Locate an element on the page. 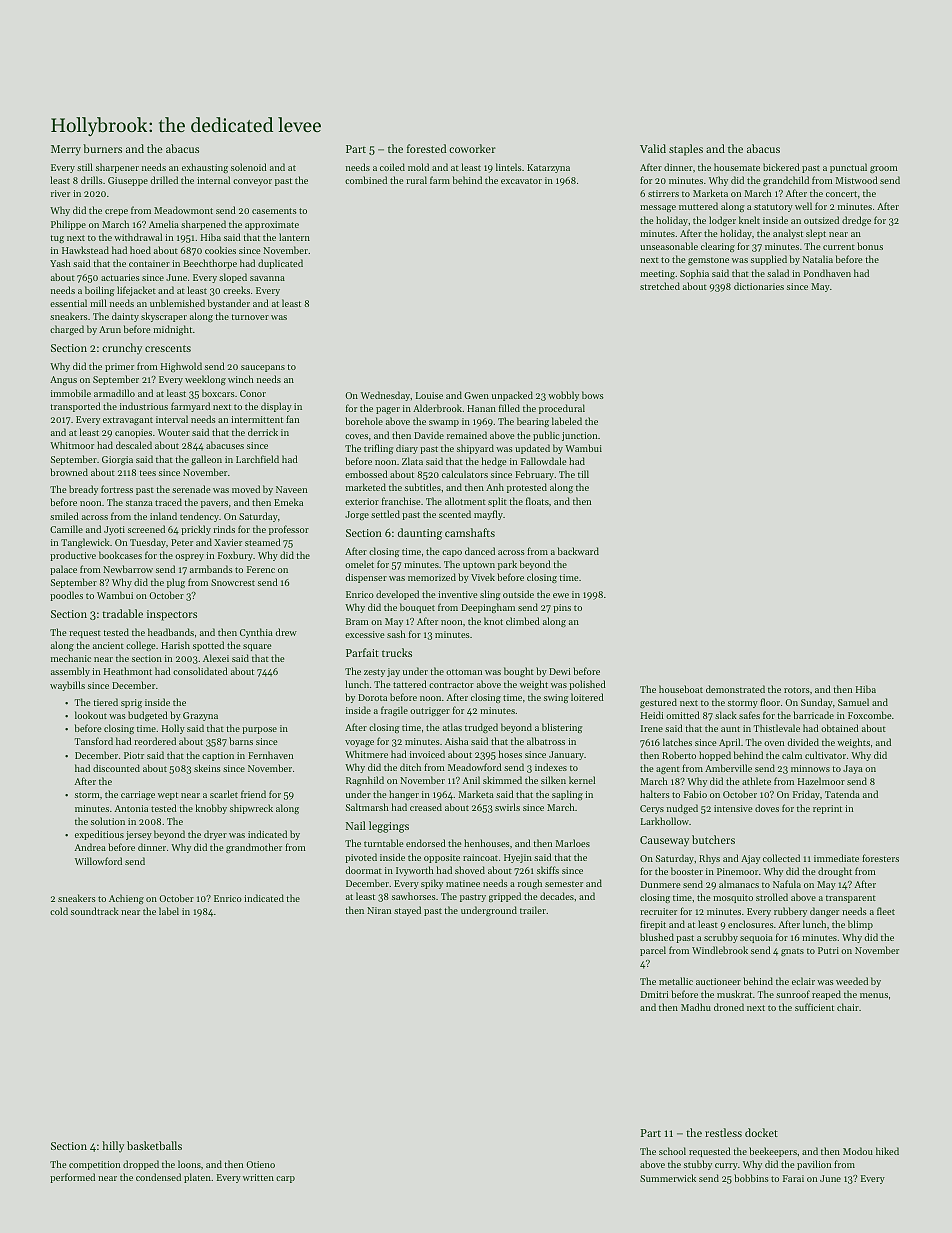 The width and height of the document is (952, 1233). ancient is located at coordinates (108, 645).
